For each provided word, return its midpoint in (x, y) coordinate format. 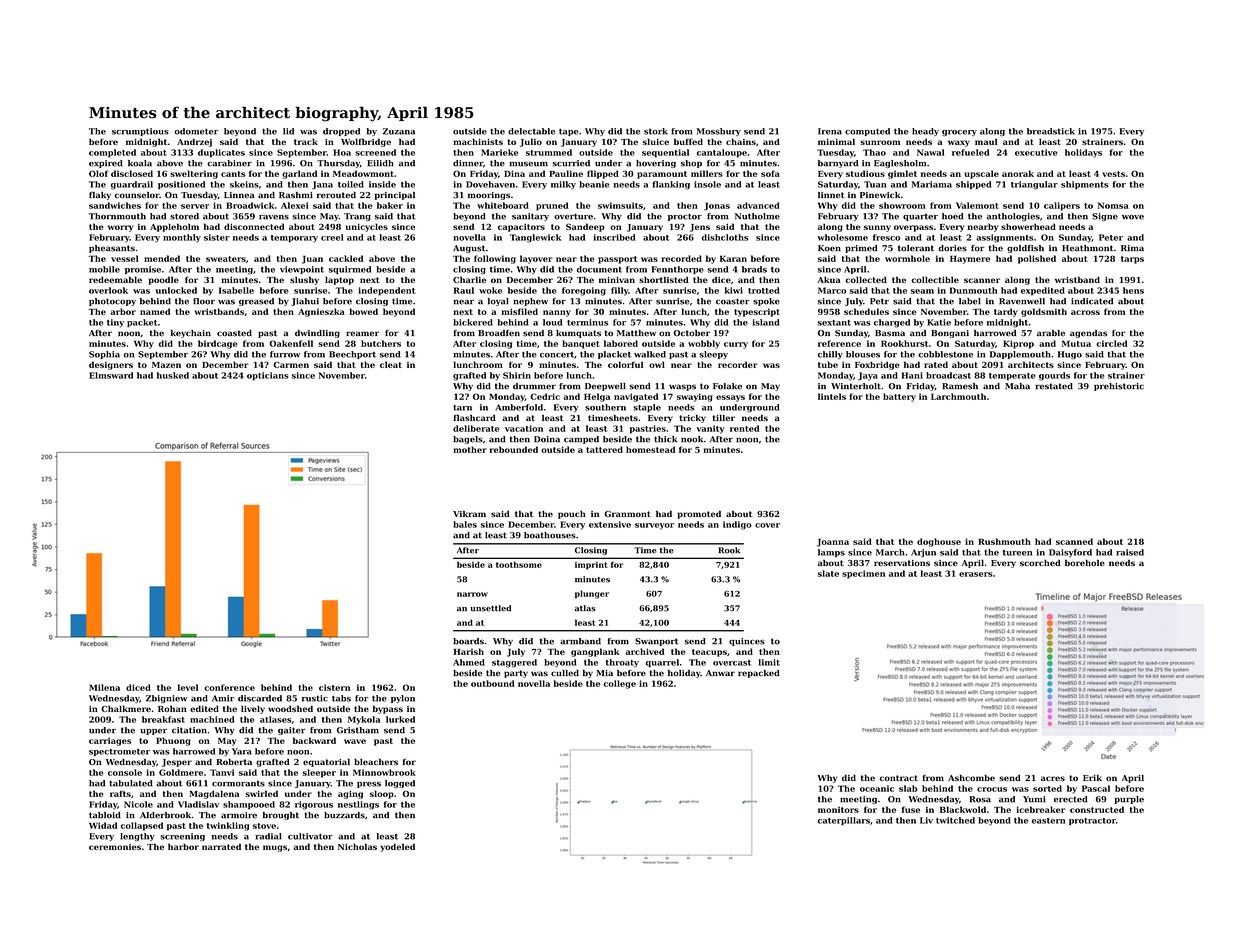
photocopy (112, 302)
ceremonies (115, 847)
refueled (970, 152)
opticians (268, 376)
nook (692, 439)
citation (189, 730)
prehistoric (1119, 387)
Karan (733, 258)
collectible (935, 279)
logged (400, 784)
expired (106, 164)
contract (899, 778)
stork (656, 131)
